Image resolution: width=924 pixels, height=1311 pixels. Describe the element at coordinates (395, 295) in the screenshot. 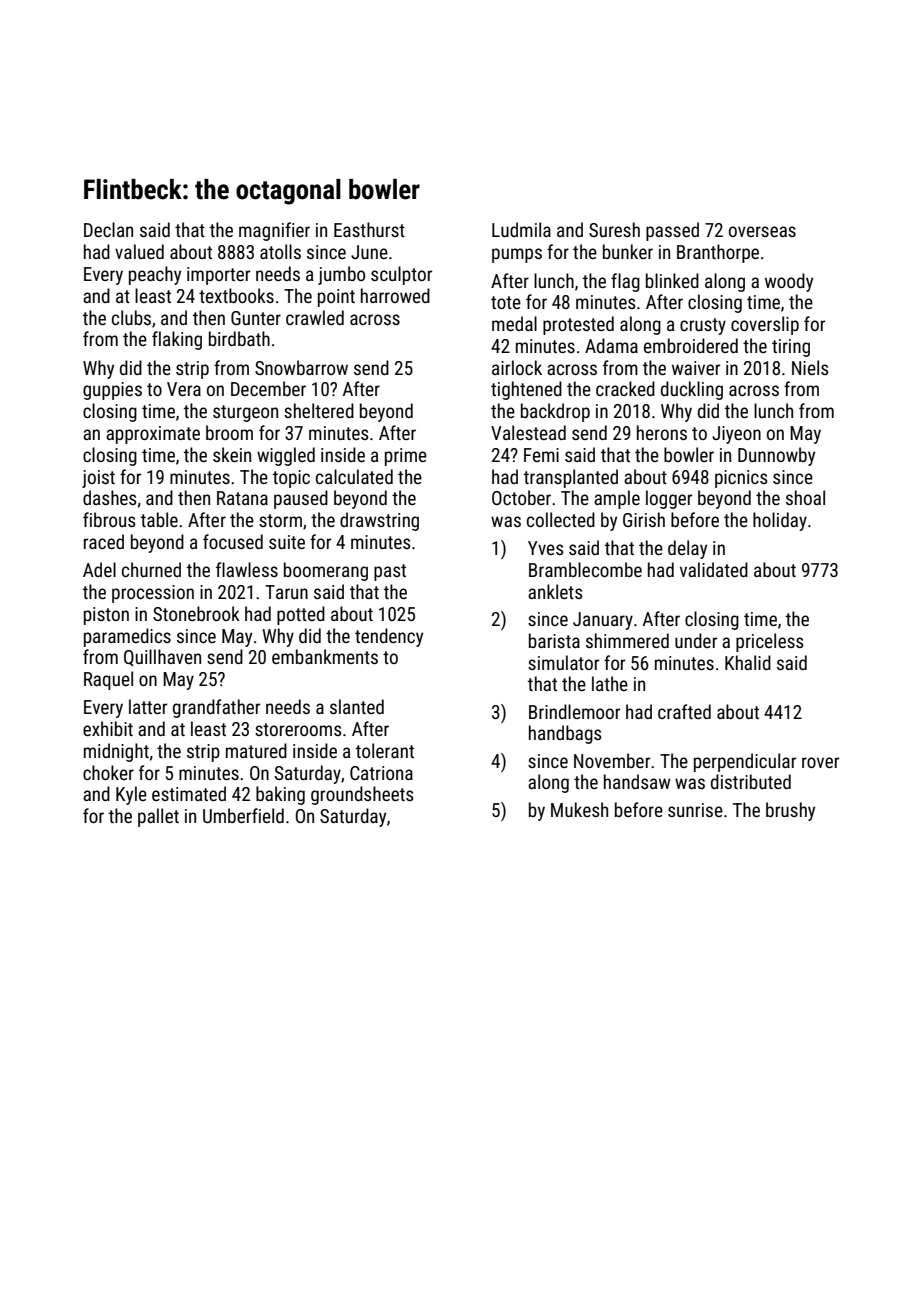

I see `harrowed` at that location.
